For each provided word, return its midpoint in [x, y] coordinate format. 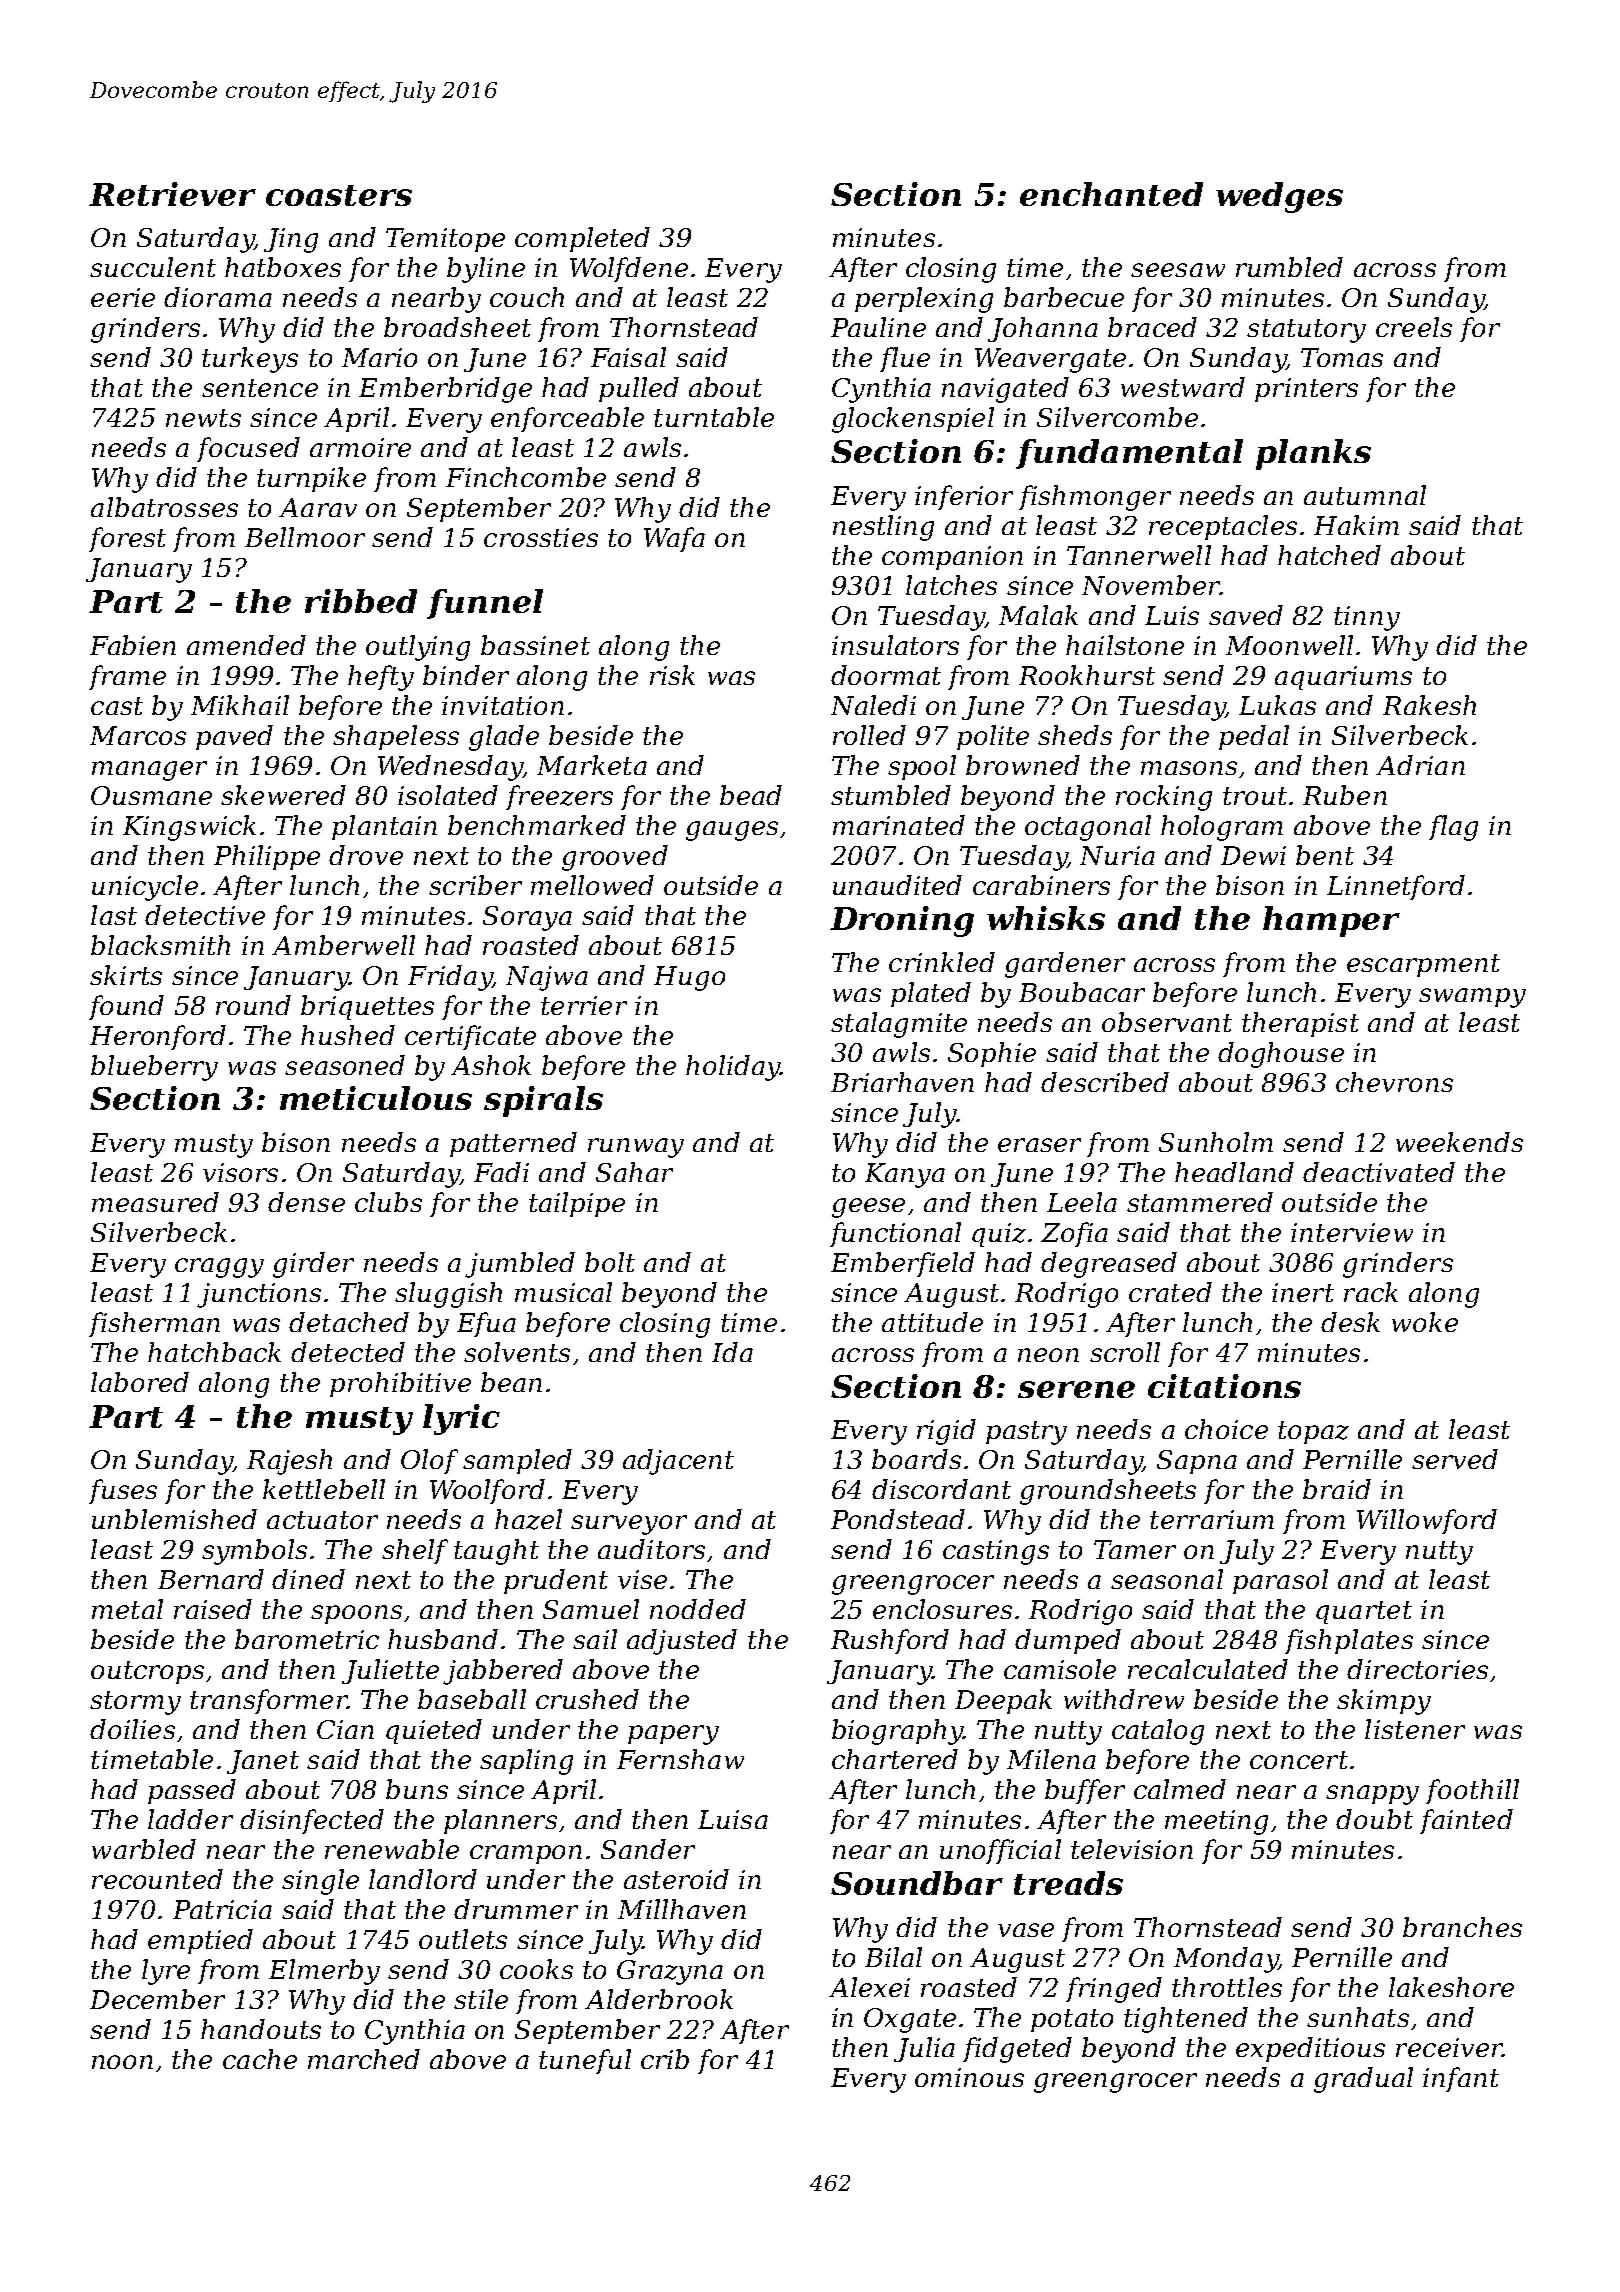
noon [122, 2062]
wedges [1279, 197]
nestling [883, 528]
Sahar [634, 1172]
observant [1167, 1022]
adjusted [682, 1642]
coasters [339, 195]
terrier [584, 1005]
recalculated [1208, 1669]
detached [349, 1322]
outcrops [147, 1672]
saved [1246, 615]
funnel [485, 604]
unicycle [145, 888]
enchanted [1111, 194]
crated [1170, 1292]
